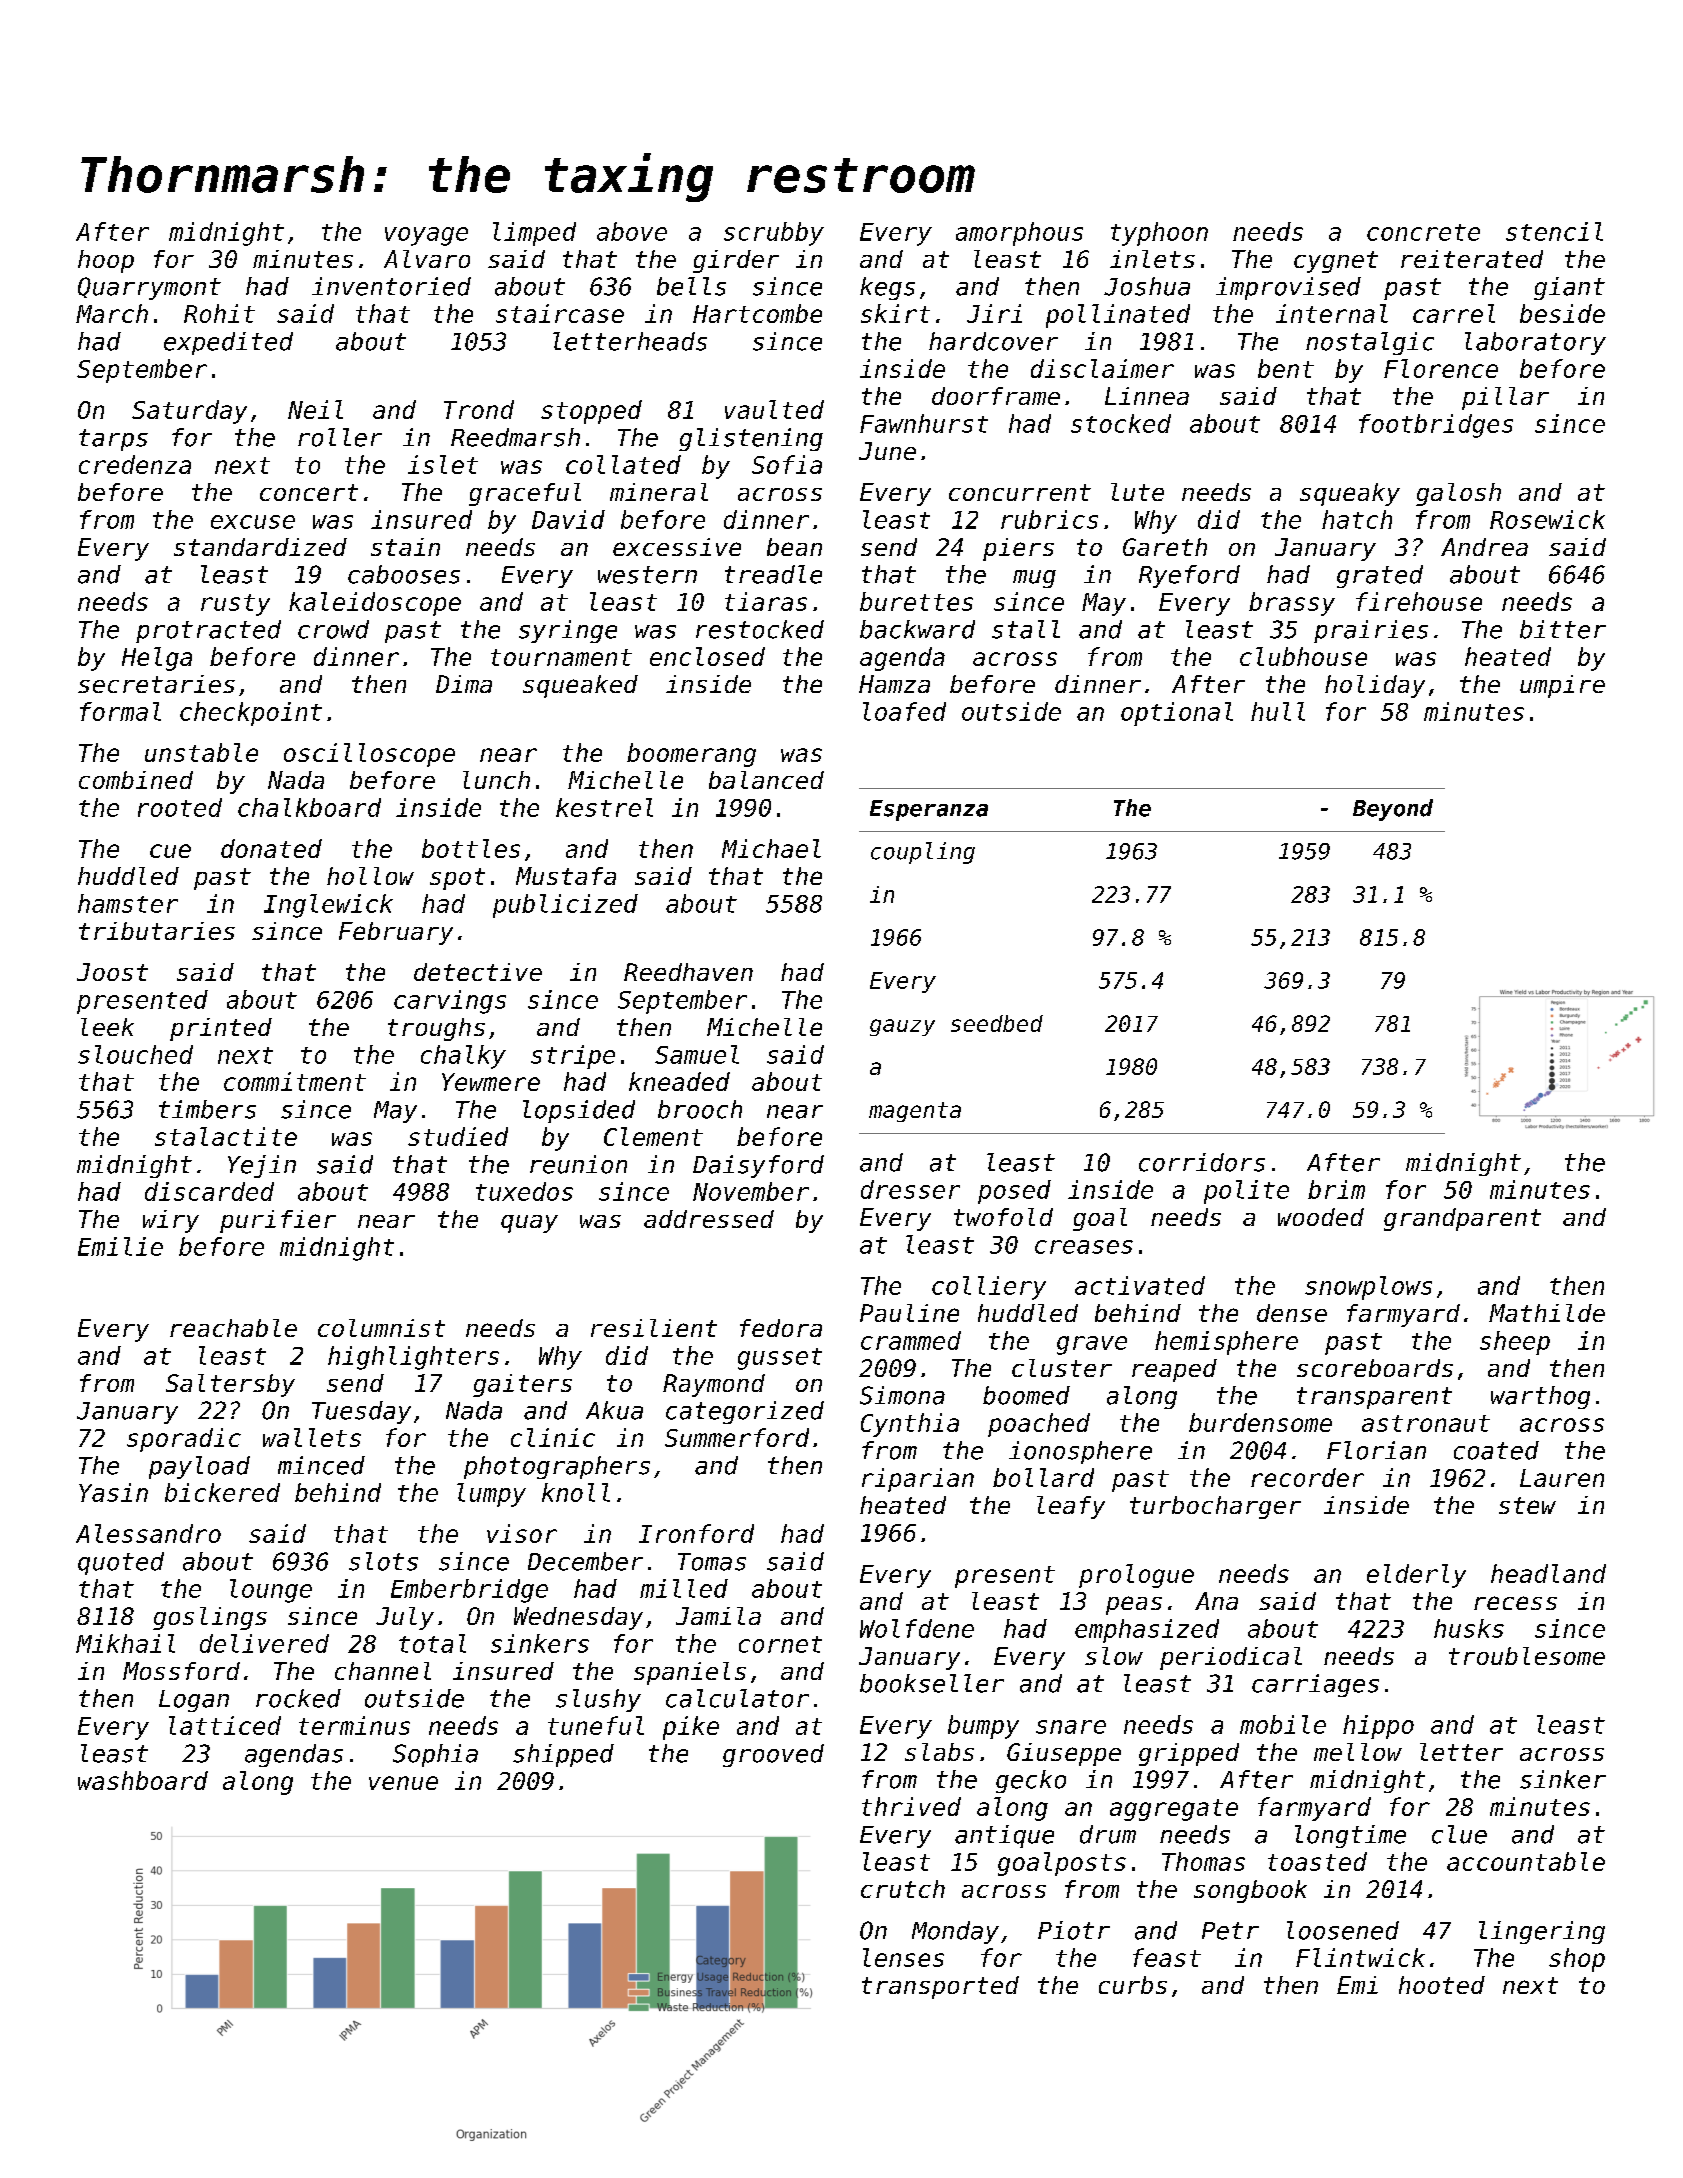 The image size is (1683, 2178). I want to click on typhoon, so click(1159, 234).
